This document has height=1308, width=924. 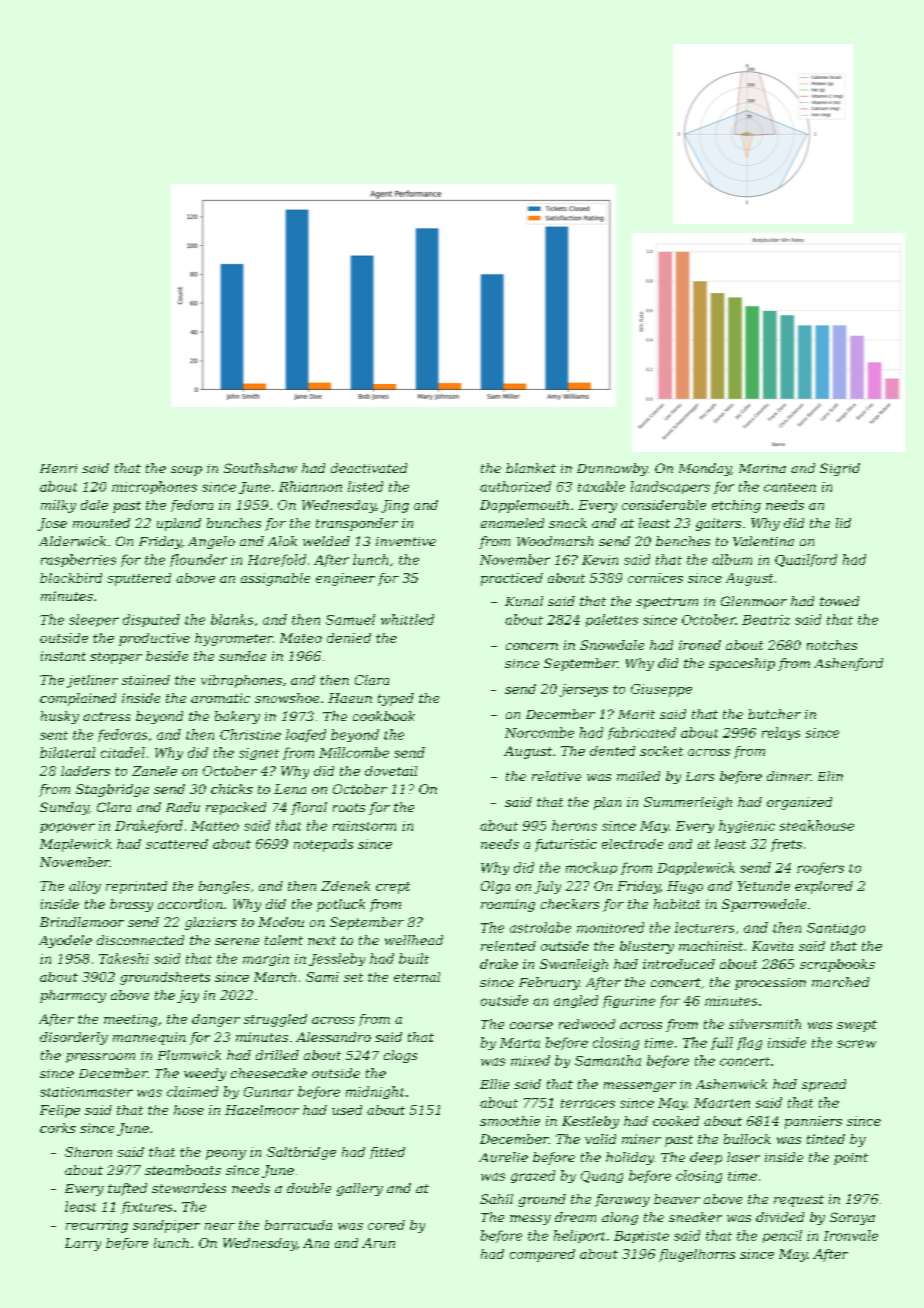 What do you see at coordinates (85, 887) in the document?
I see `alloy` at bounding box center [85, 887].
